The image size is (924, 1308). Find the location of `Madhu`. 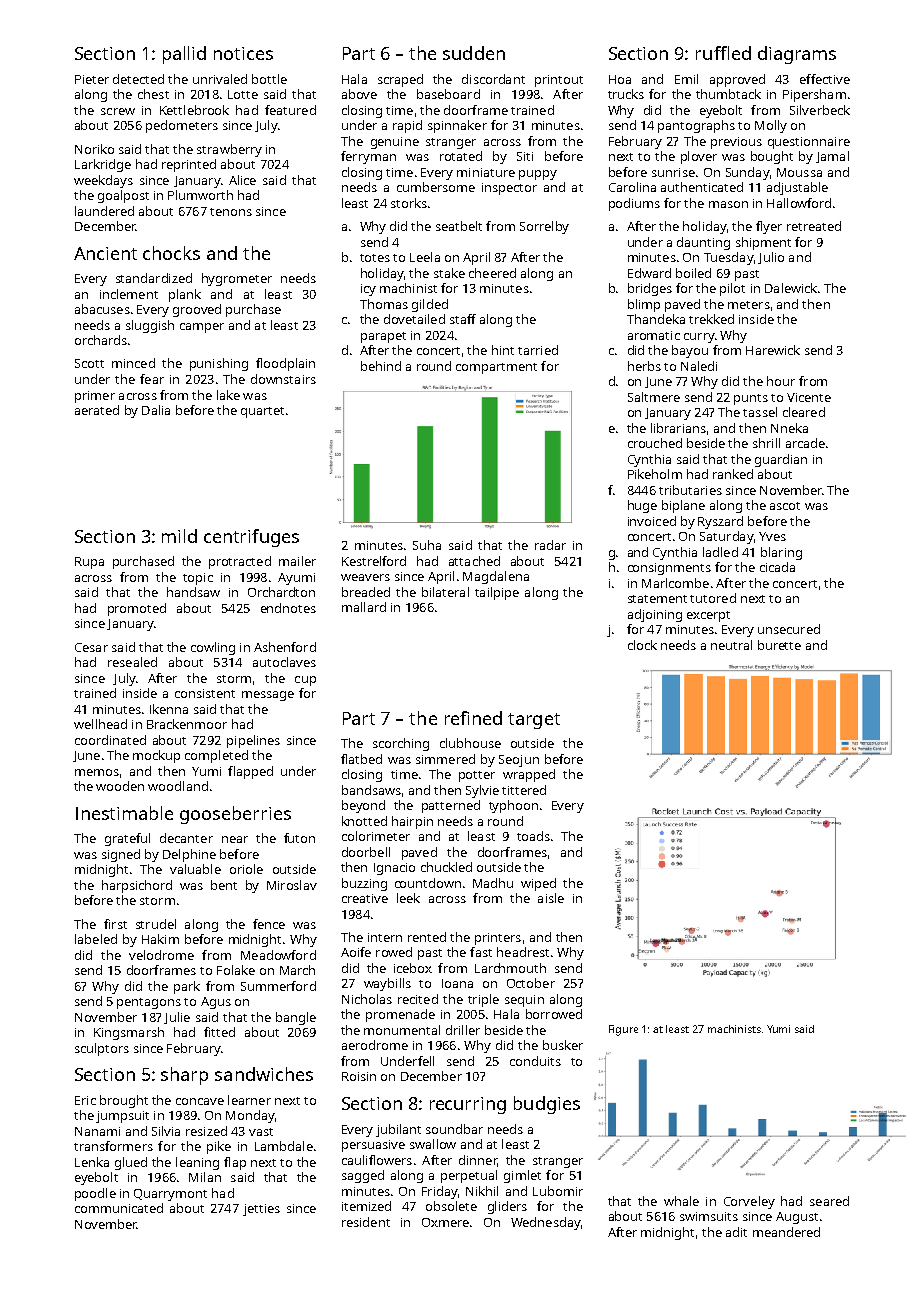

Madhu is located at coordinates (493, 883).
